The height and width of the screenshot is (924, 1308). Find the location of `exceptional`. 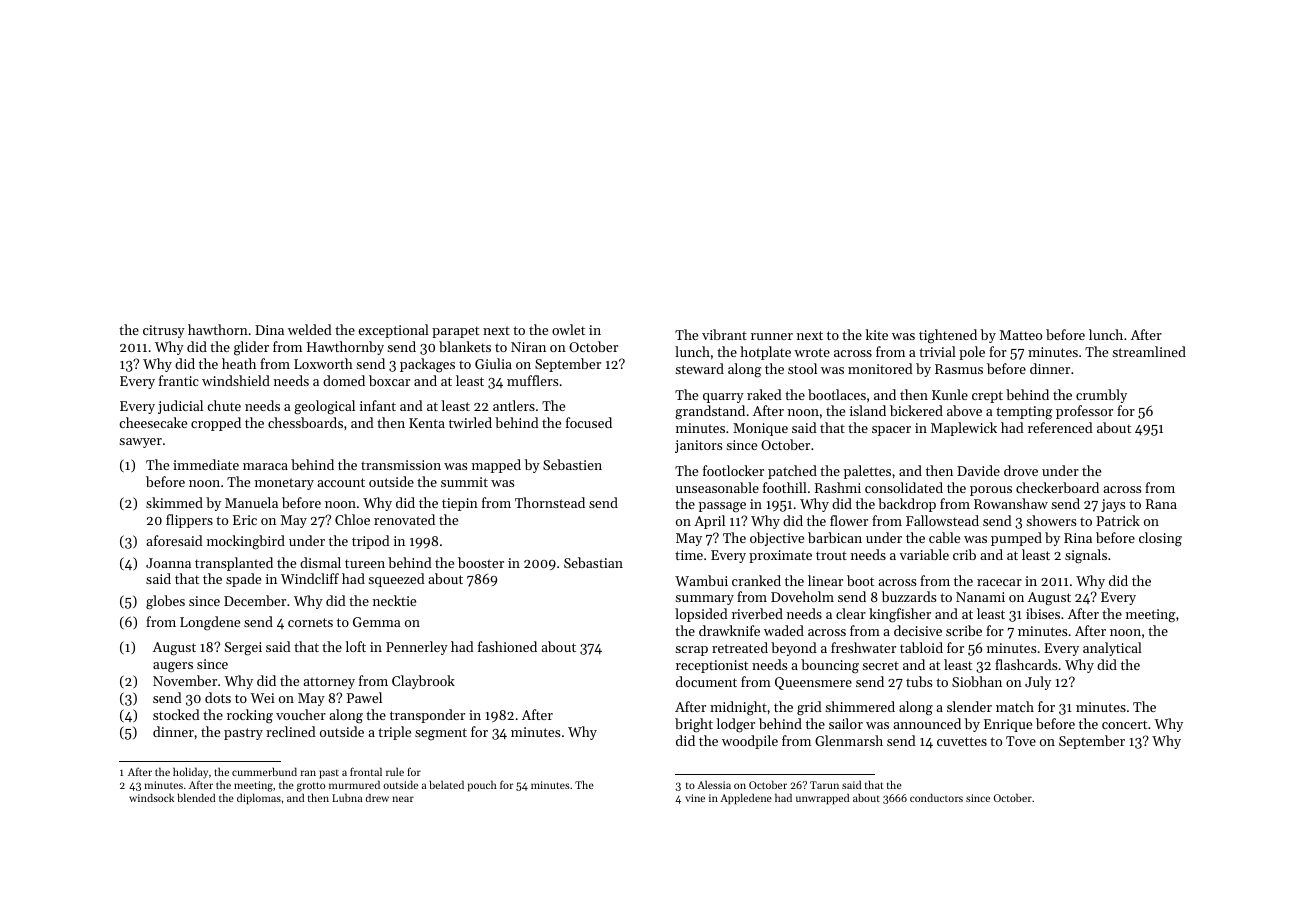

exceptional is located at coordinates (393, 331).
